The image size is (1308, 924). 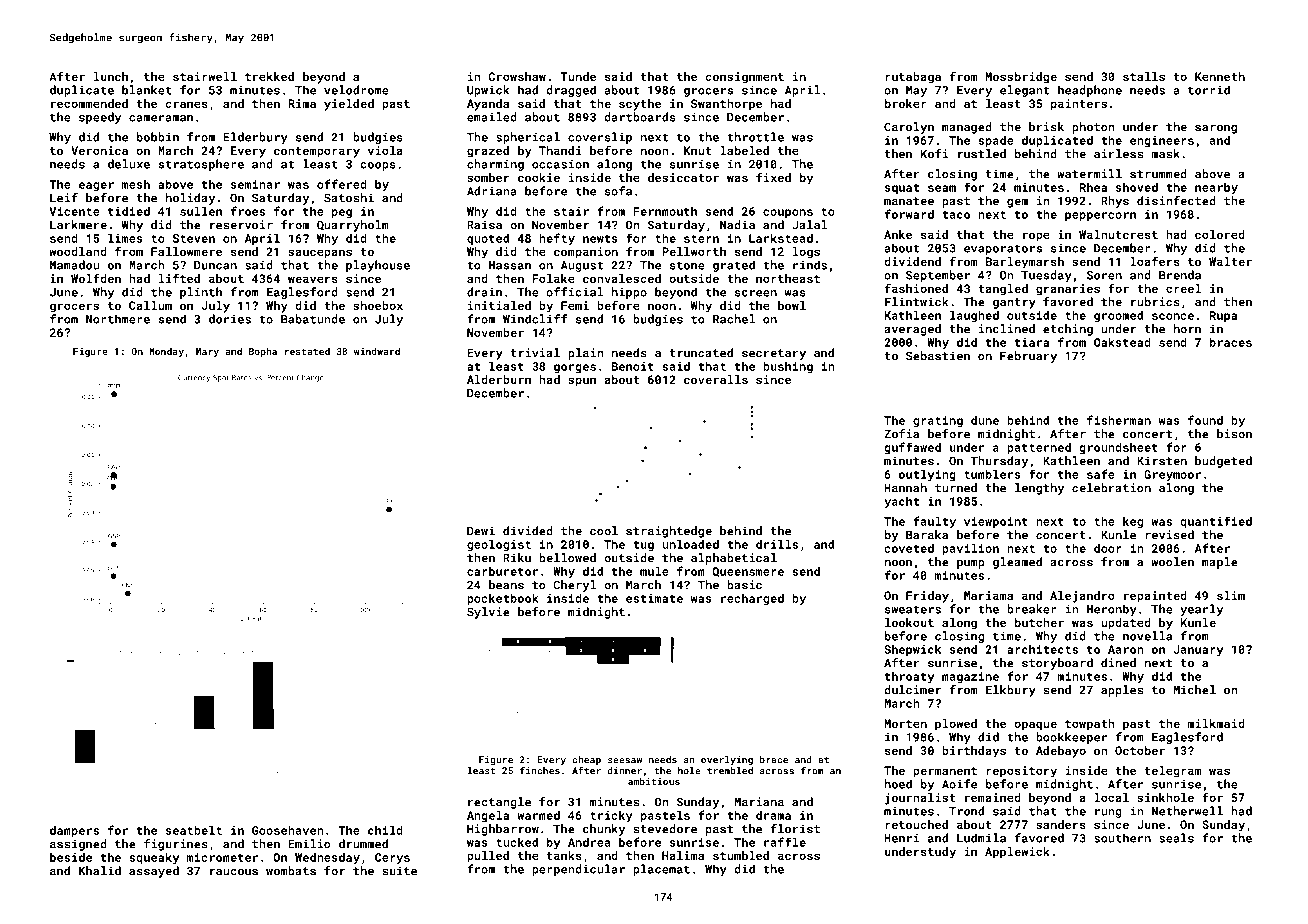 I want to click on taco, so click(x=956, y=215).
